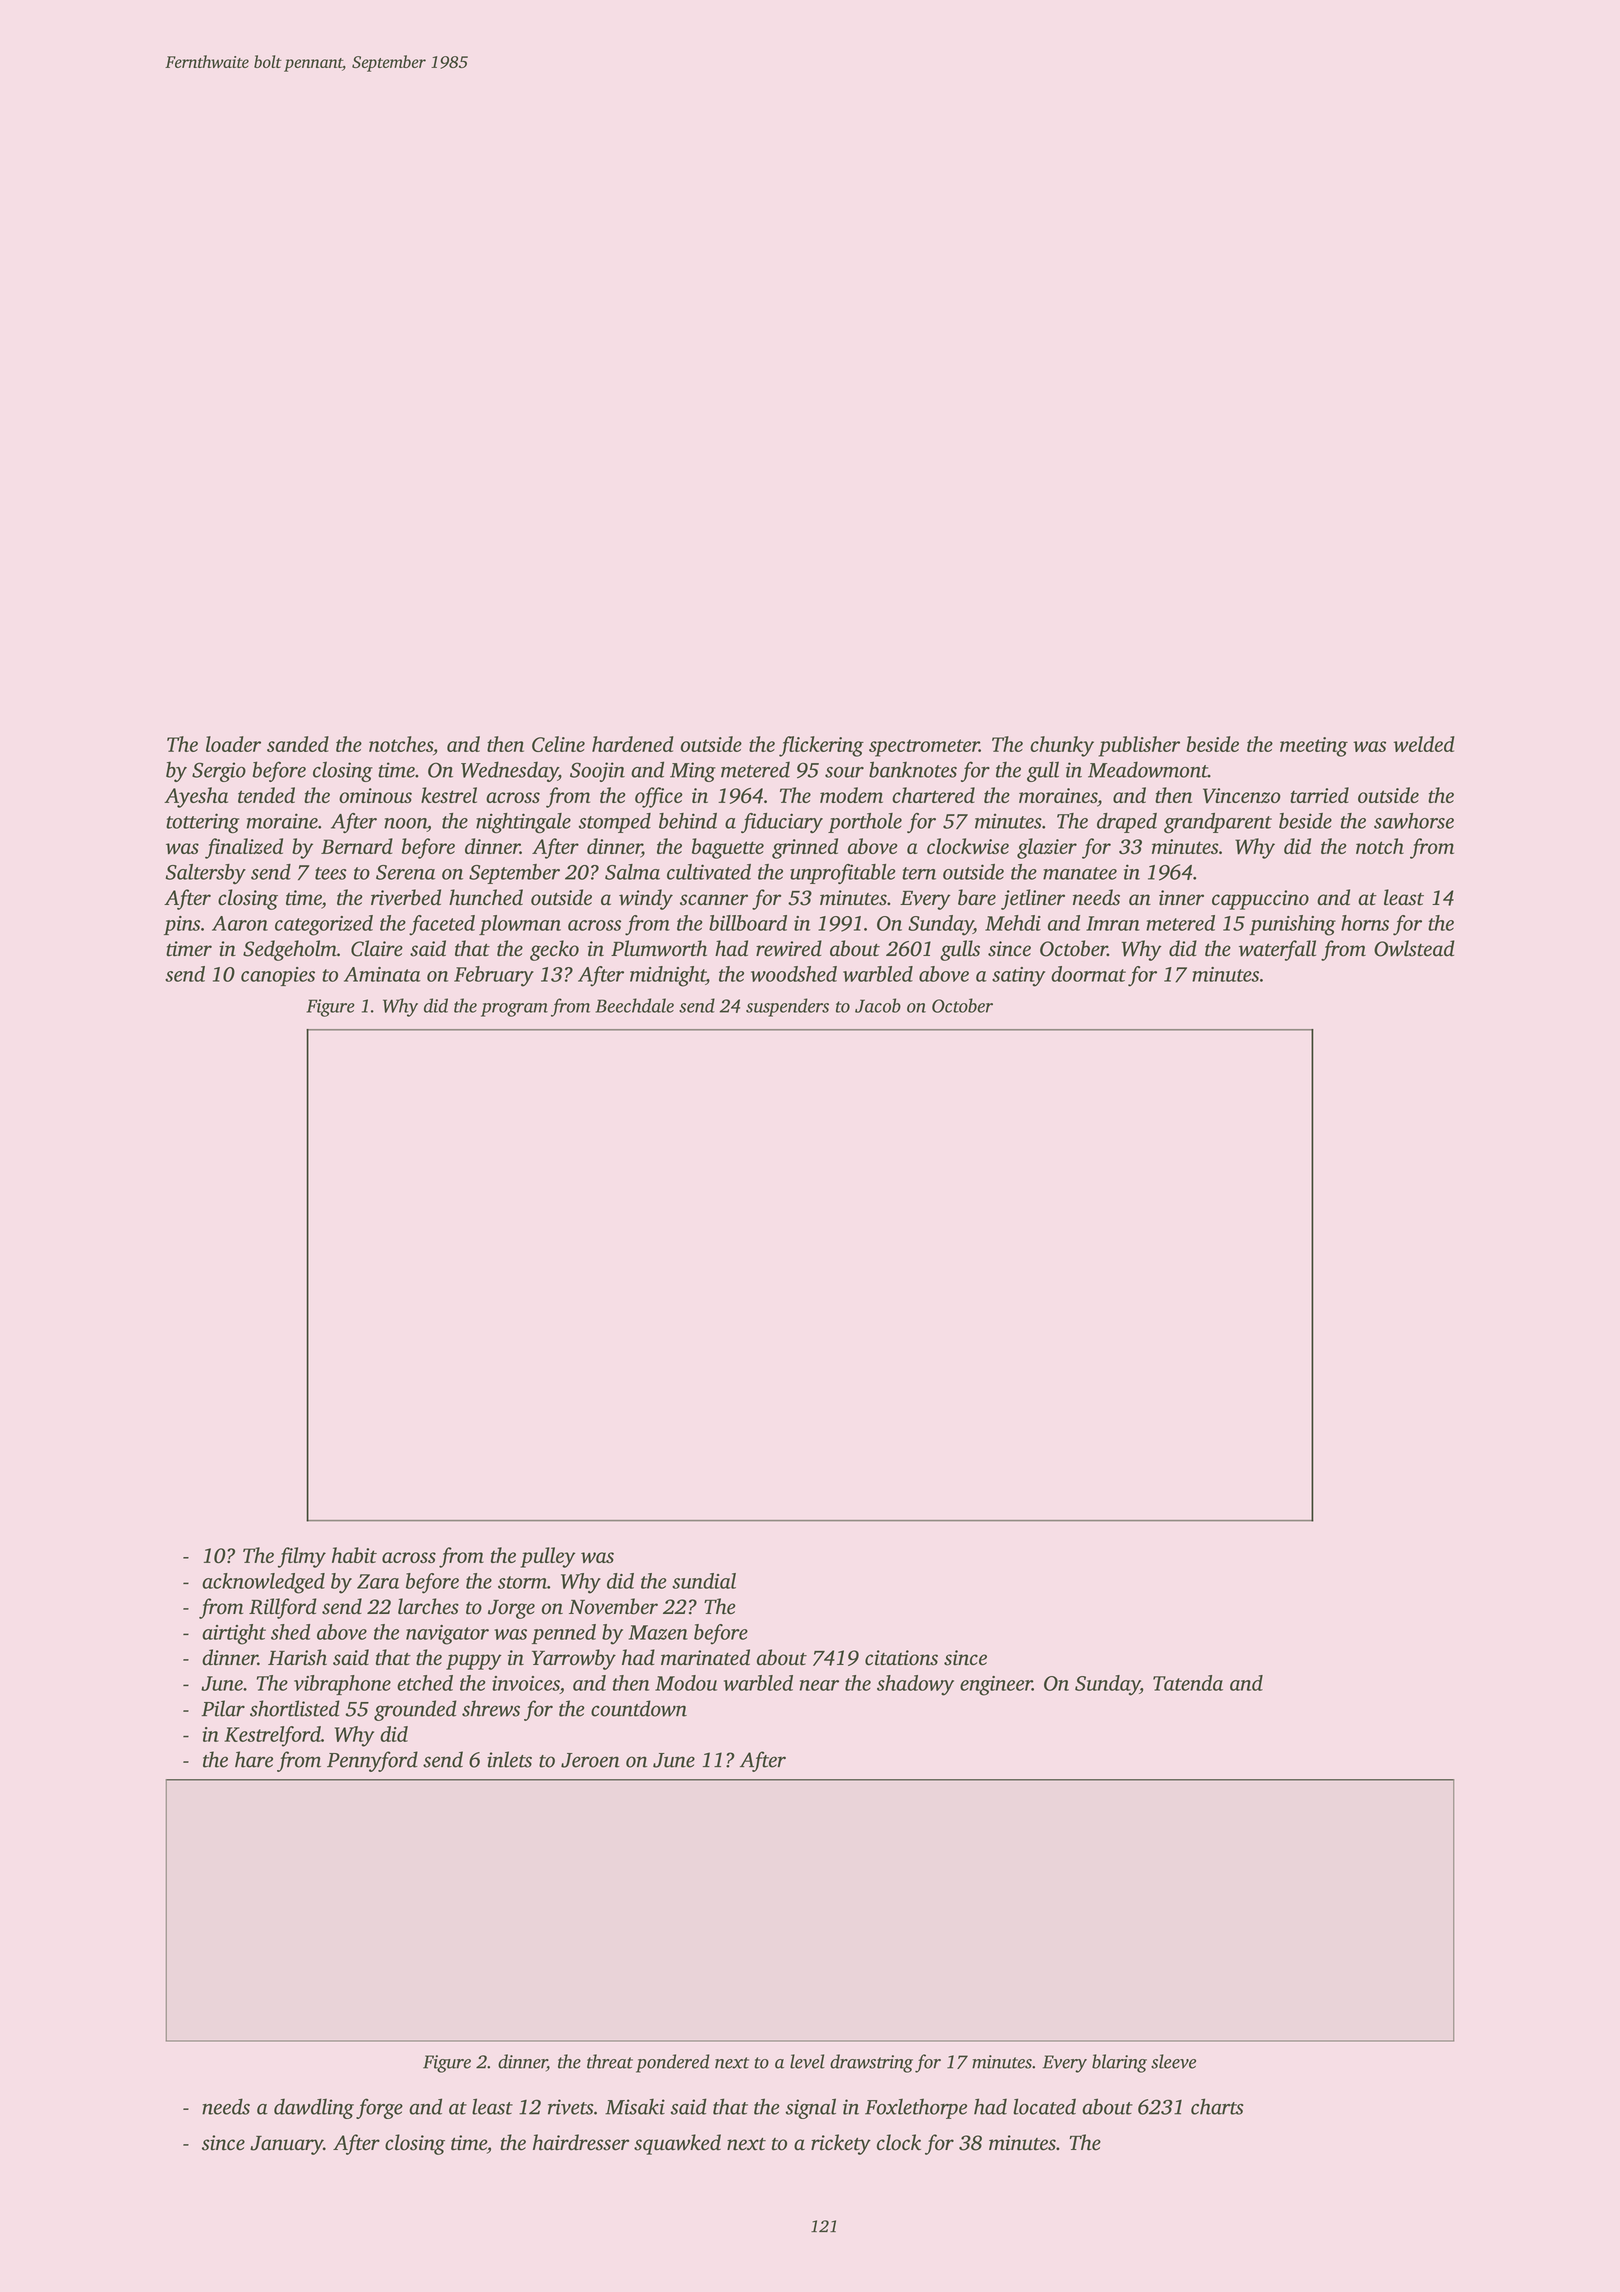  Describe the element at coordinates (787, 1007) in the image. I see `suspenders` at that location.
